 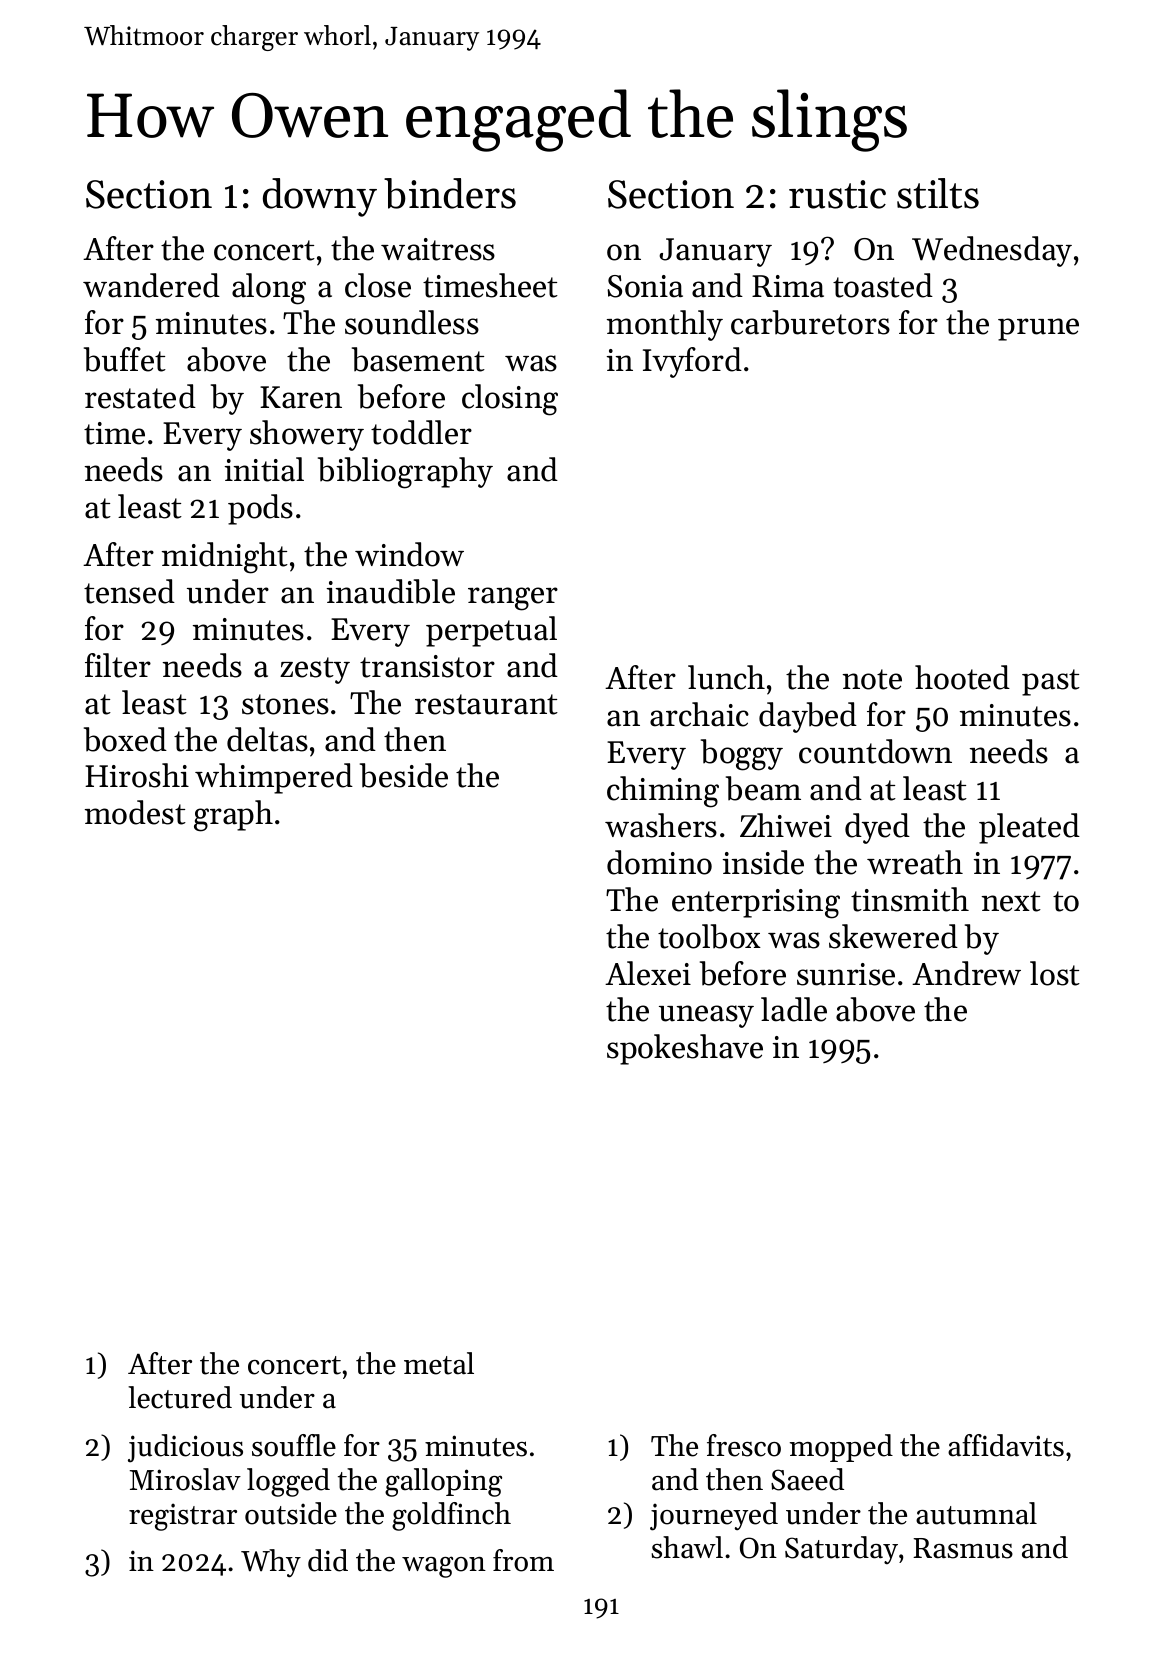 What do you see at coordinates (1006, 1445) in the screenshot?
I see `affidavits` at bounding box center [1006, 1445].
